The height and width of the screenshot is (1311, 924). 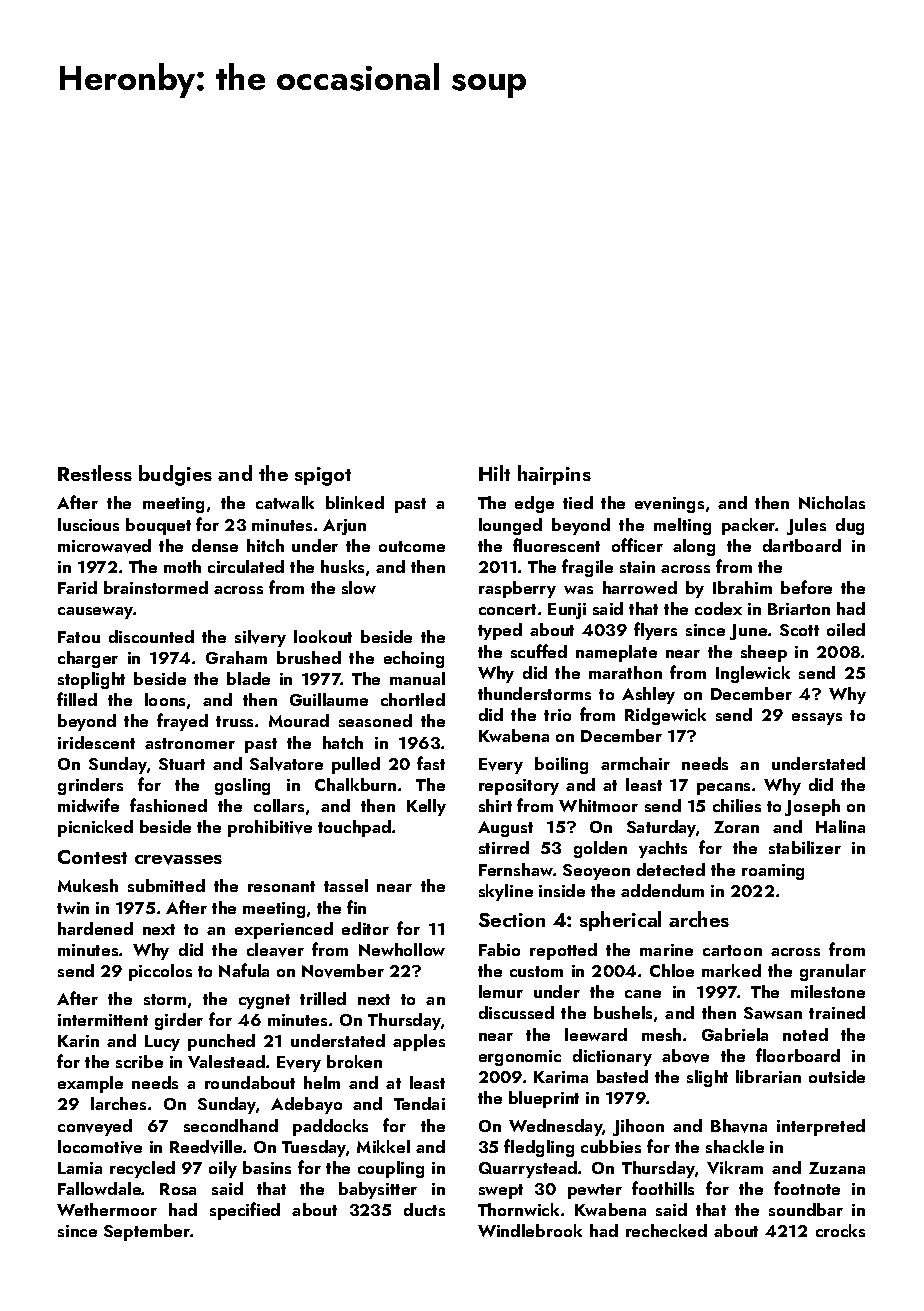 What do you see at coordinates (557, 715) in the screenshot?
I see `trio` at bounding box center [557, 715].
